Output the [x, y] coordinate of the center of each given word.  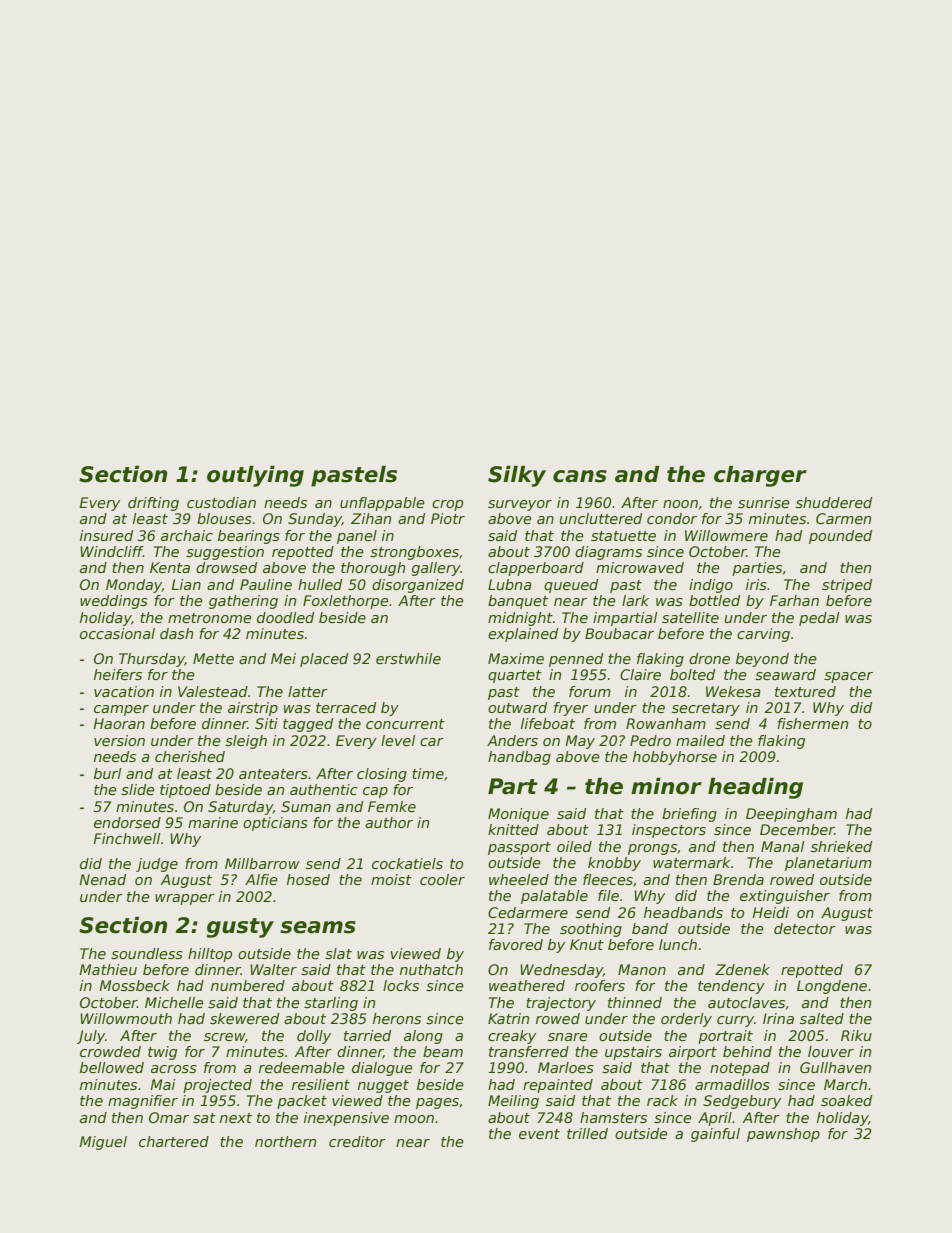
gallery [436, 569]
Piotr [448, 518]
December [797, 829]
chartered [174, 1141]
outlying [255, 476]
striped [847, 586]
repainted [558, 1086]
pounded [840, 537]
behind [747, 1051]
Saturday [240, 808]
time [428, 773]
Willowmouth [126, 1018]
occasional [117, 633]
